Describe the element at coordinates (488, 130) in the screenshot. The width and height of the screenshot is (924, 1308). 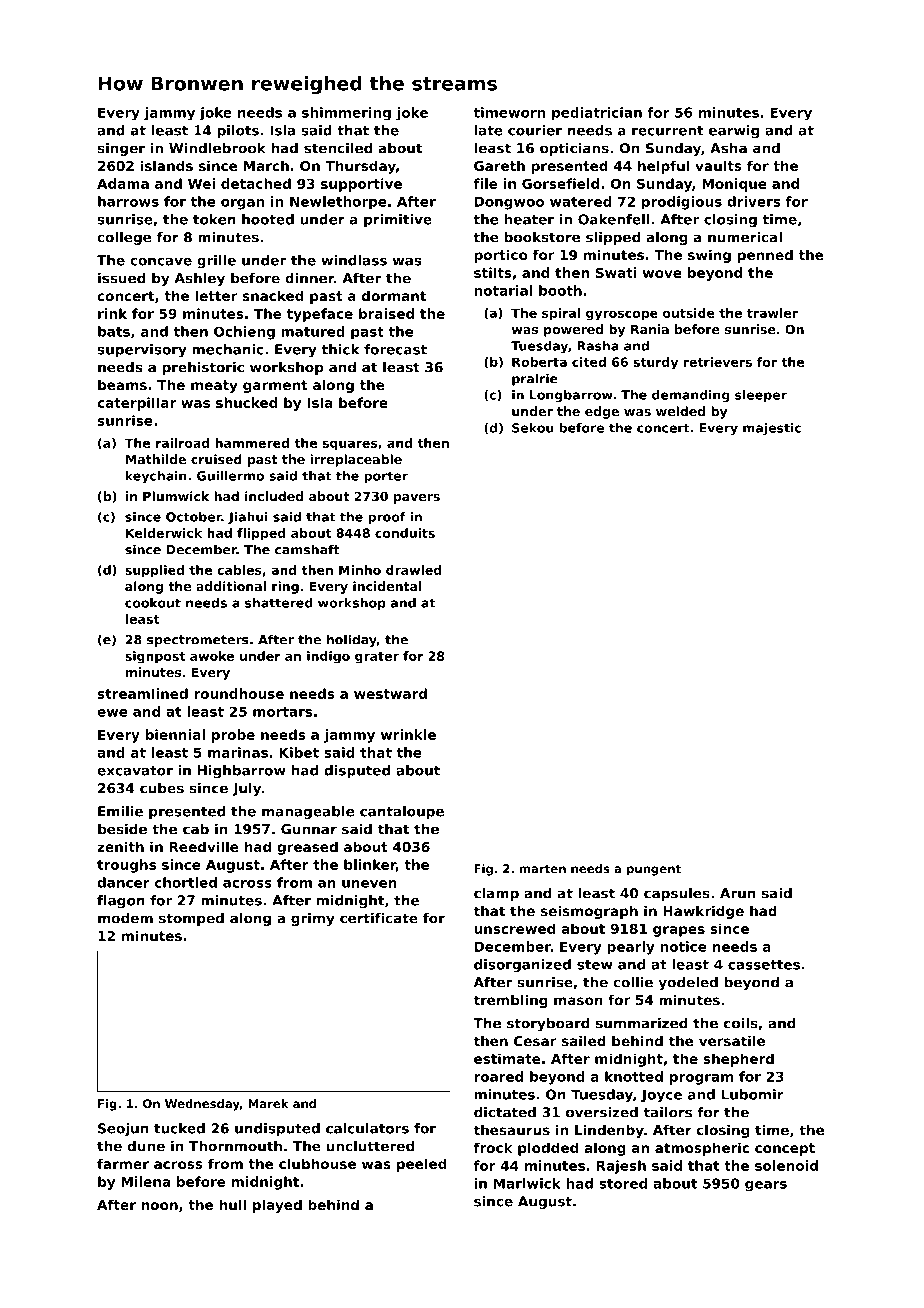
I see `late` at that location.
